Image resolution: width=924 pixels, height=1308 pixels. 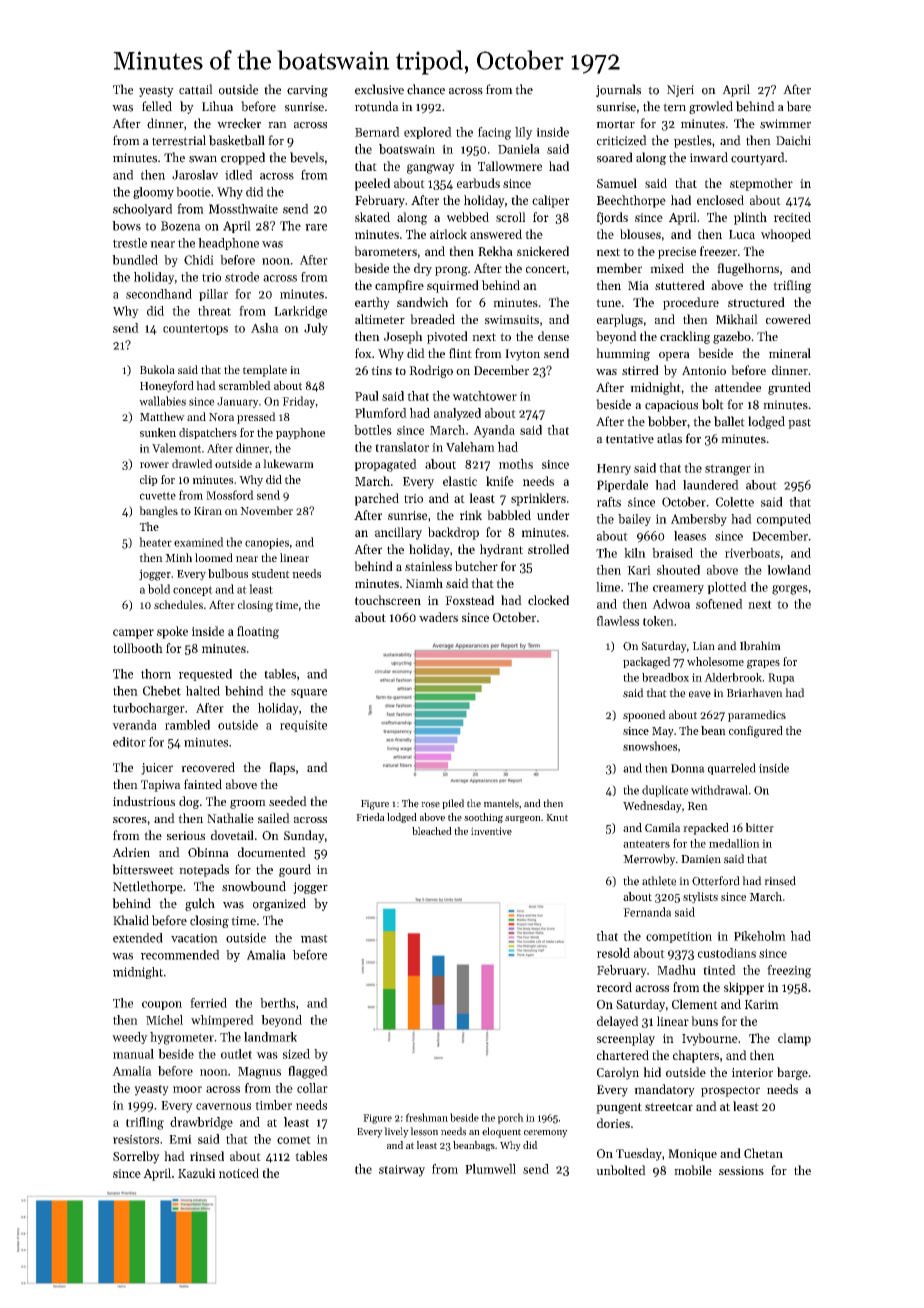 What do you see at coordinates (516, 464) in the screenshot?
I see `moths` at bounding box center [516, 464].
